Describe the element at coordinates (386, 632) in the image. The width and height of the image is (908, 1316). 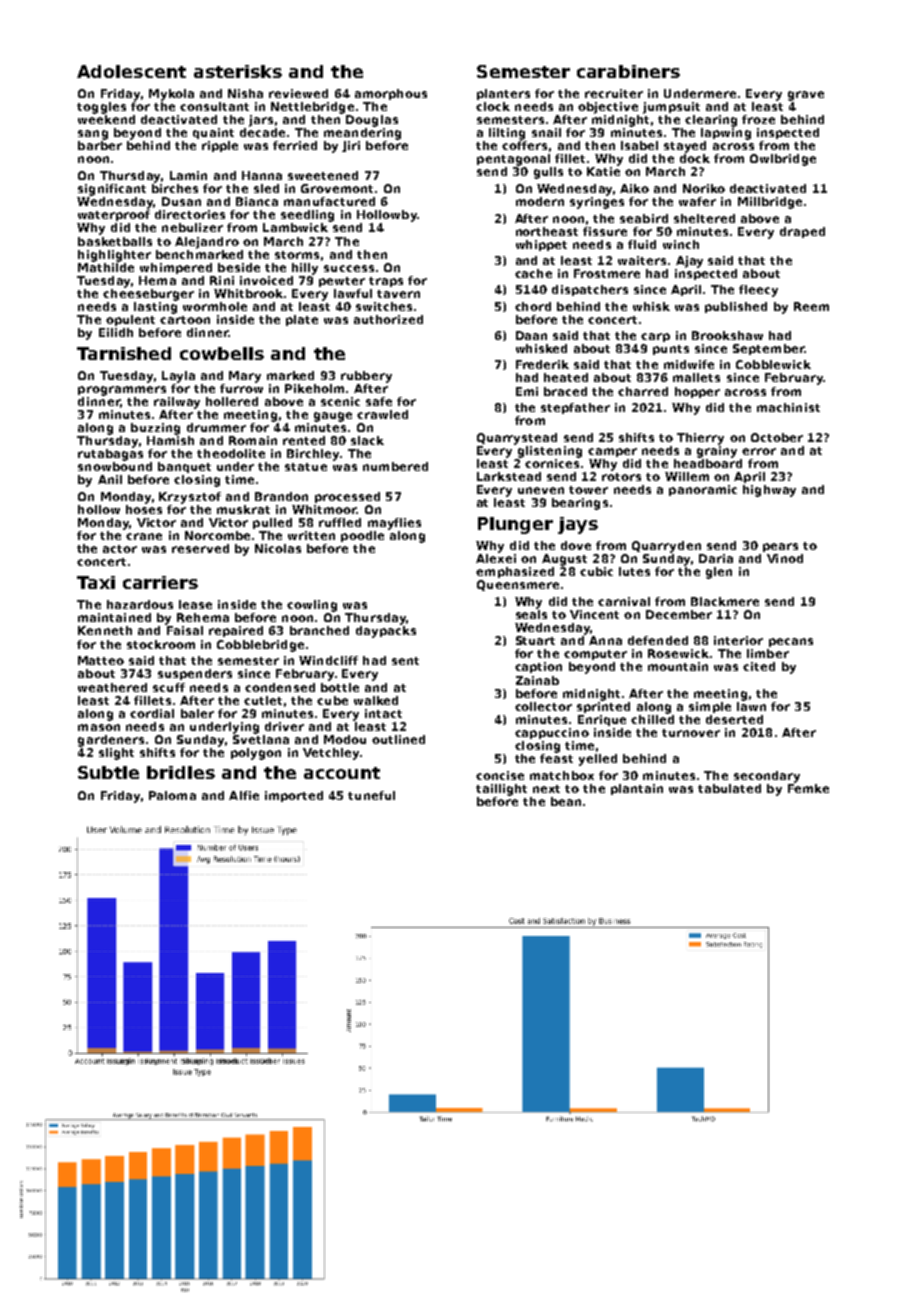
I see `daypacks` at that location.
